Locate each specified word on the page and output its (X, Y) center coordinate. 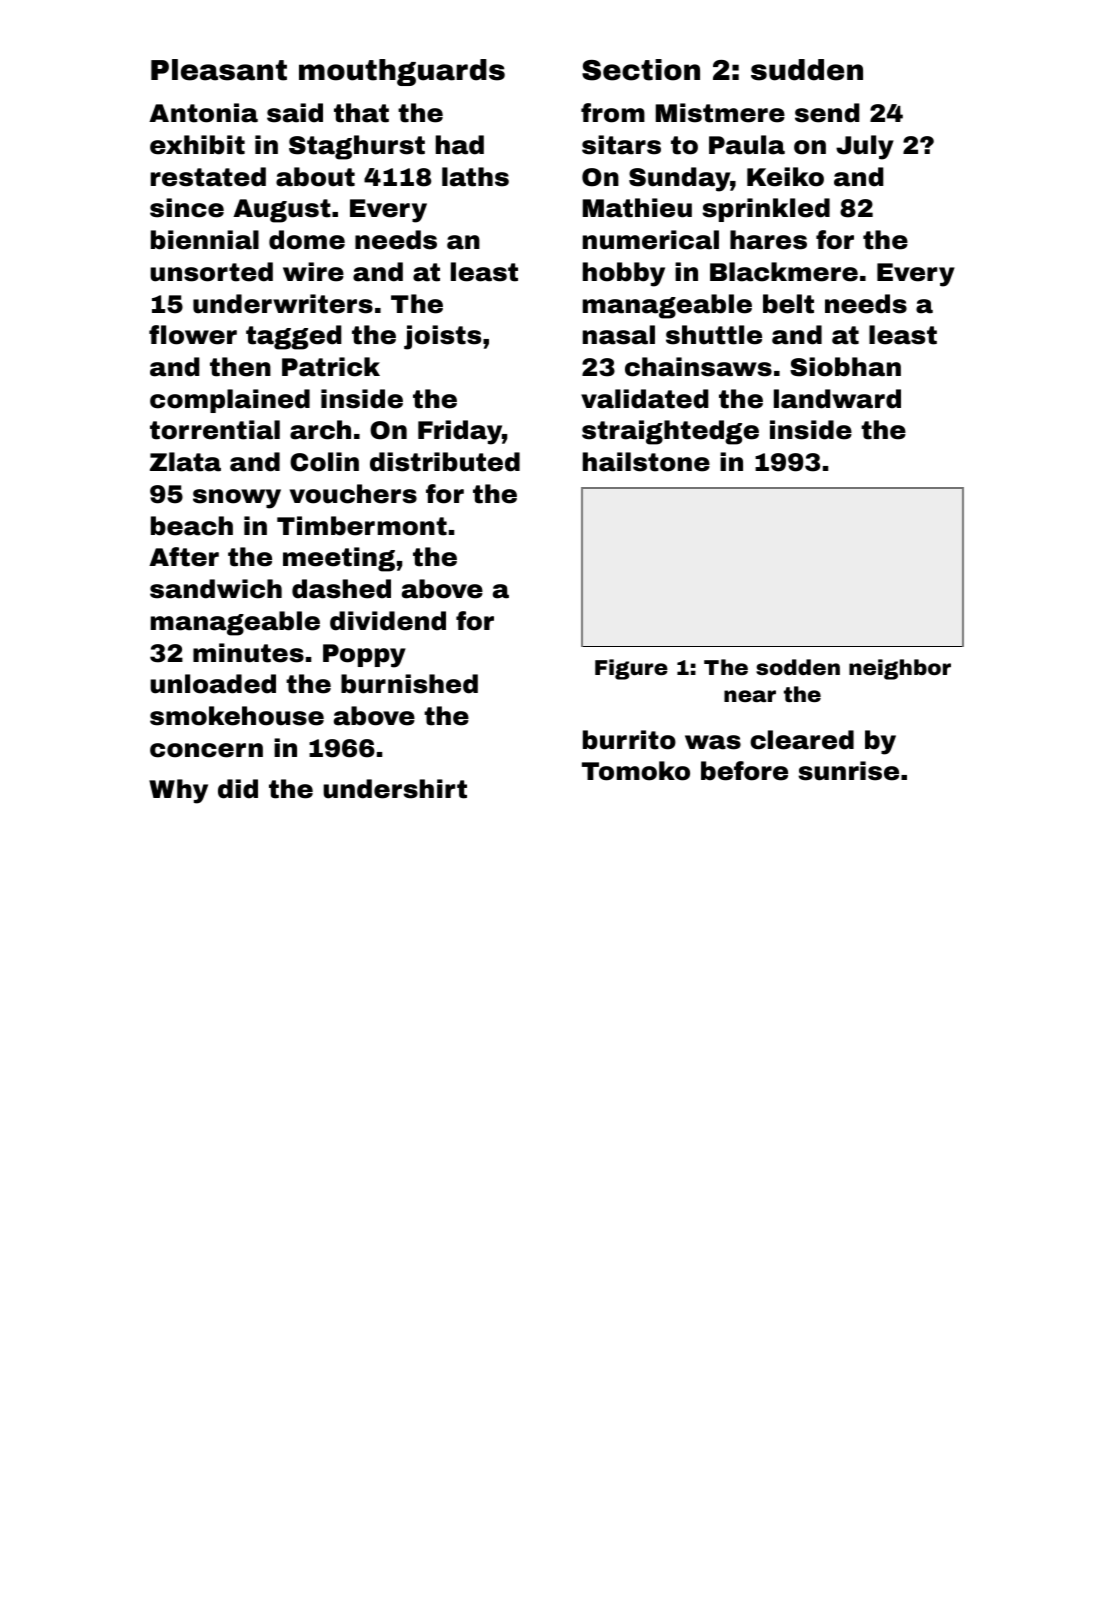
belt (788, 304)
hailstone (646, 462)
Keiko (785, 177)
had (460, 145)
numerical (651, 240)
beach (192, 526)
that (361, 113)
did (238, 789)
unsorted (211, 272)
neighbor (900, 669)
